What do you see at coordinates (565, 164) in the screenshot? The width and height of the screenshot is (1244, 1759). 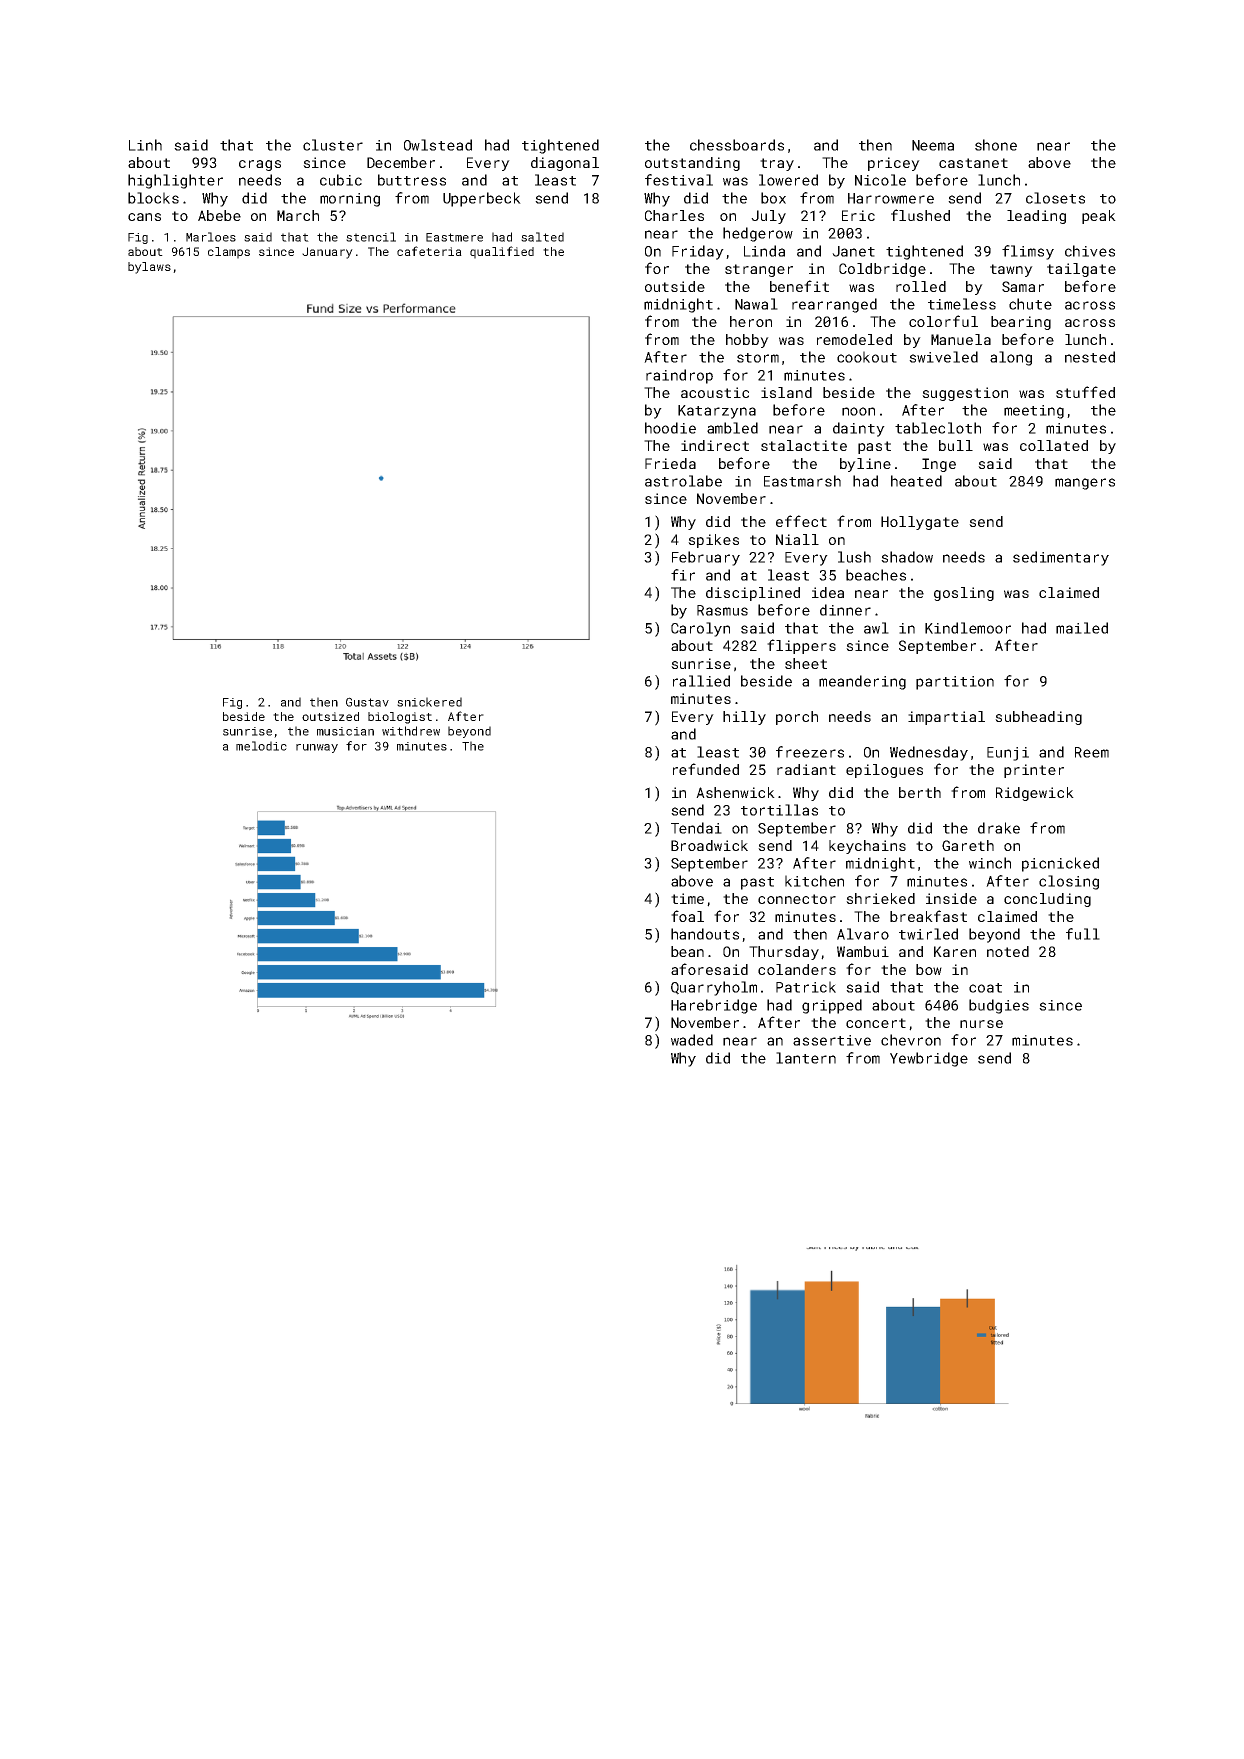 I see `diagonal` at bounding box center [565, 164].
